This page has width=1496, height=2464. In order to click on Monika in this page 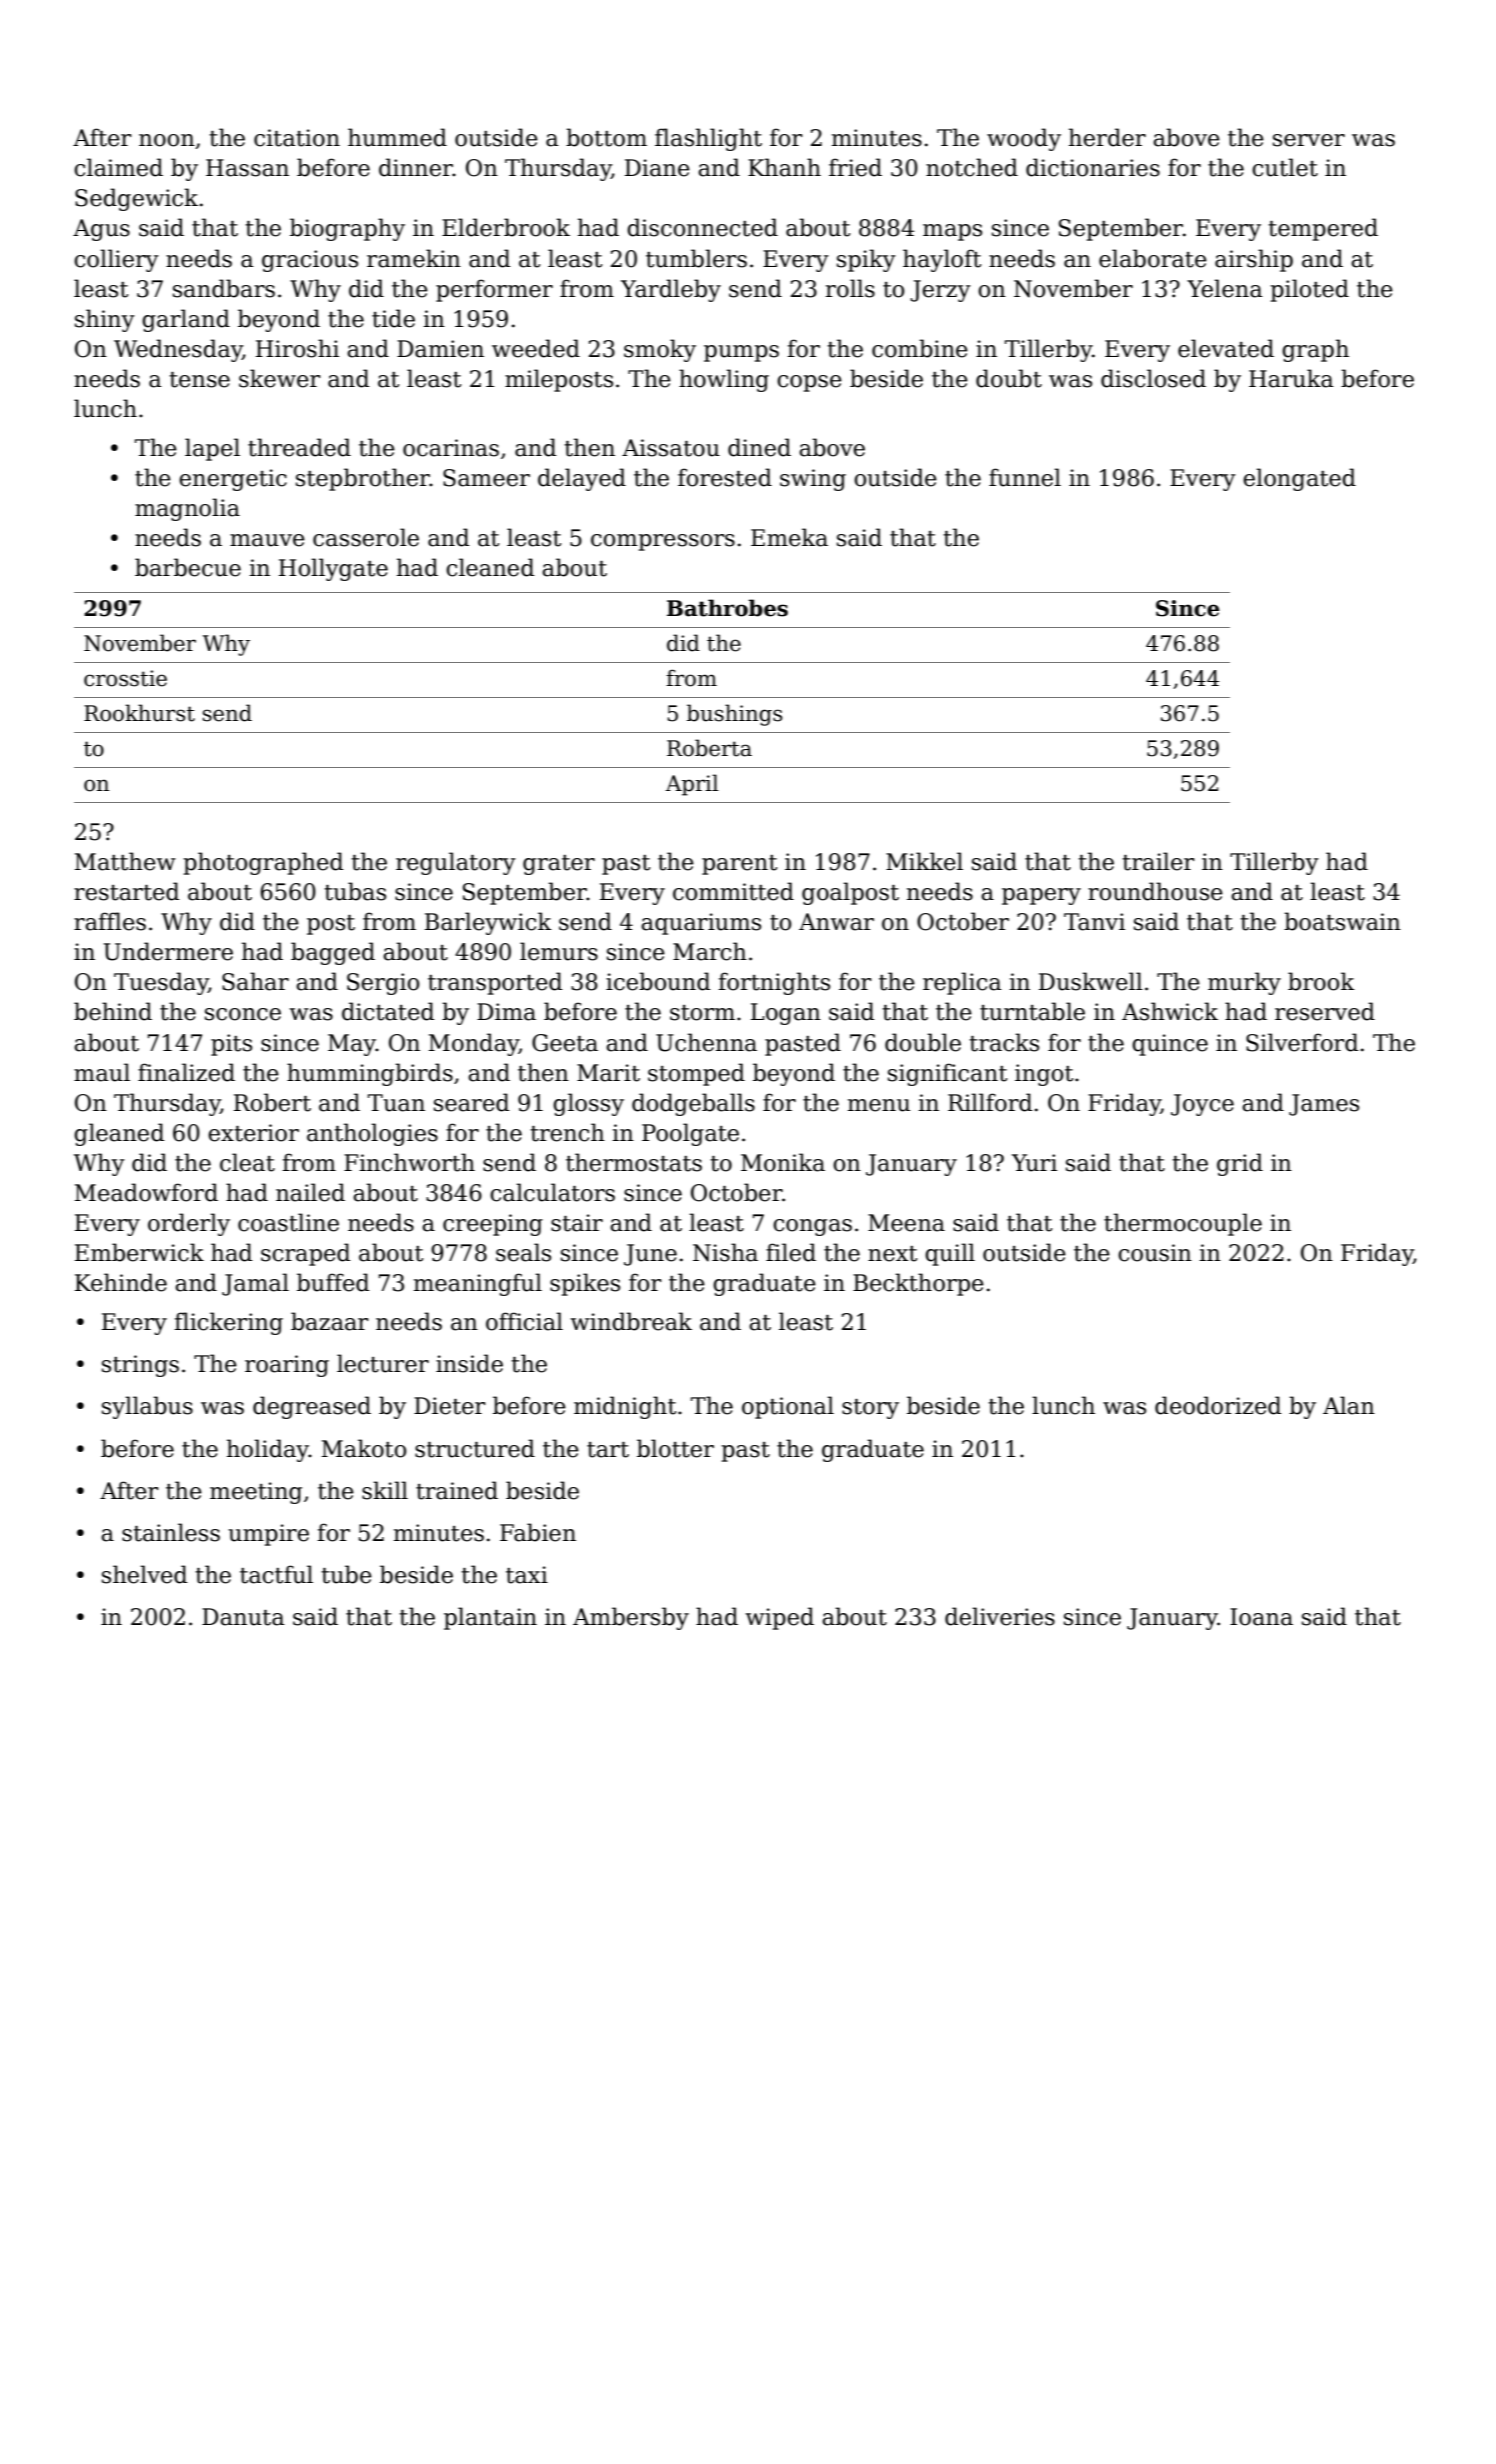, I will do `click(783, 1162)`.
